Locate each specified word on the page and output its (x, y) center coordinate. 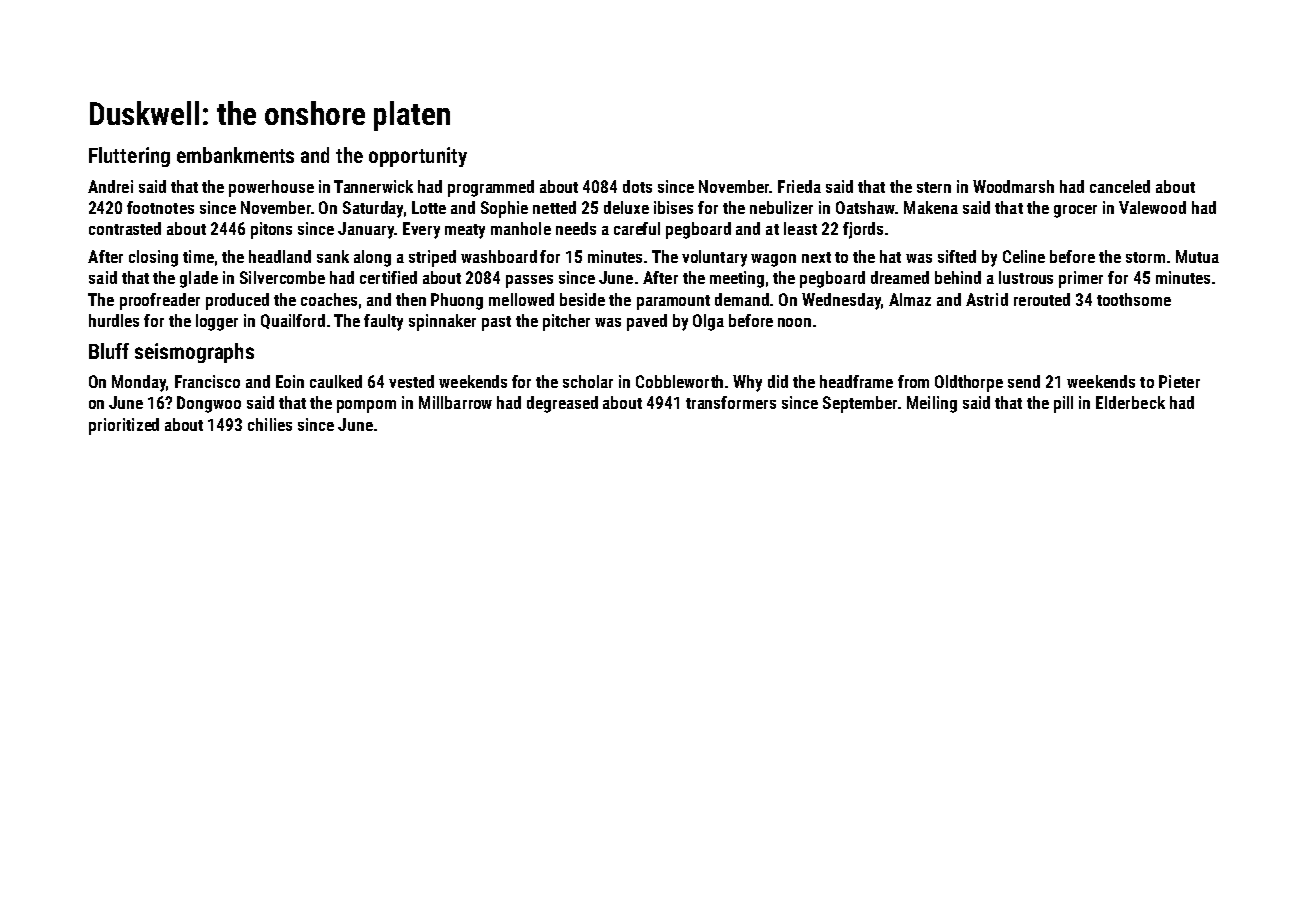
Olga (708, 322)
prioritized (124, 426)
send (1024, 381)
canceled (1120, 186)
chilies (270, 424)
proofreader (160, 301)
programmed (491, 188)
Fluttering (129, 157)
